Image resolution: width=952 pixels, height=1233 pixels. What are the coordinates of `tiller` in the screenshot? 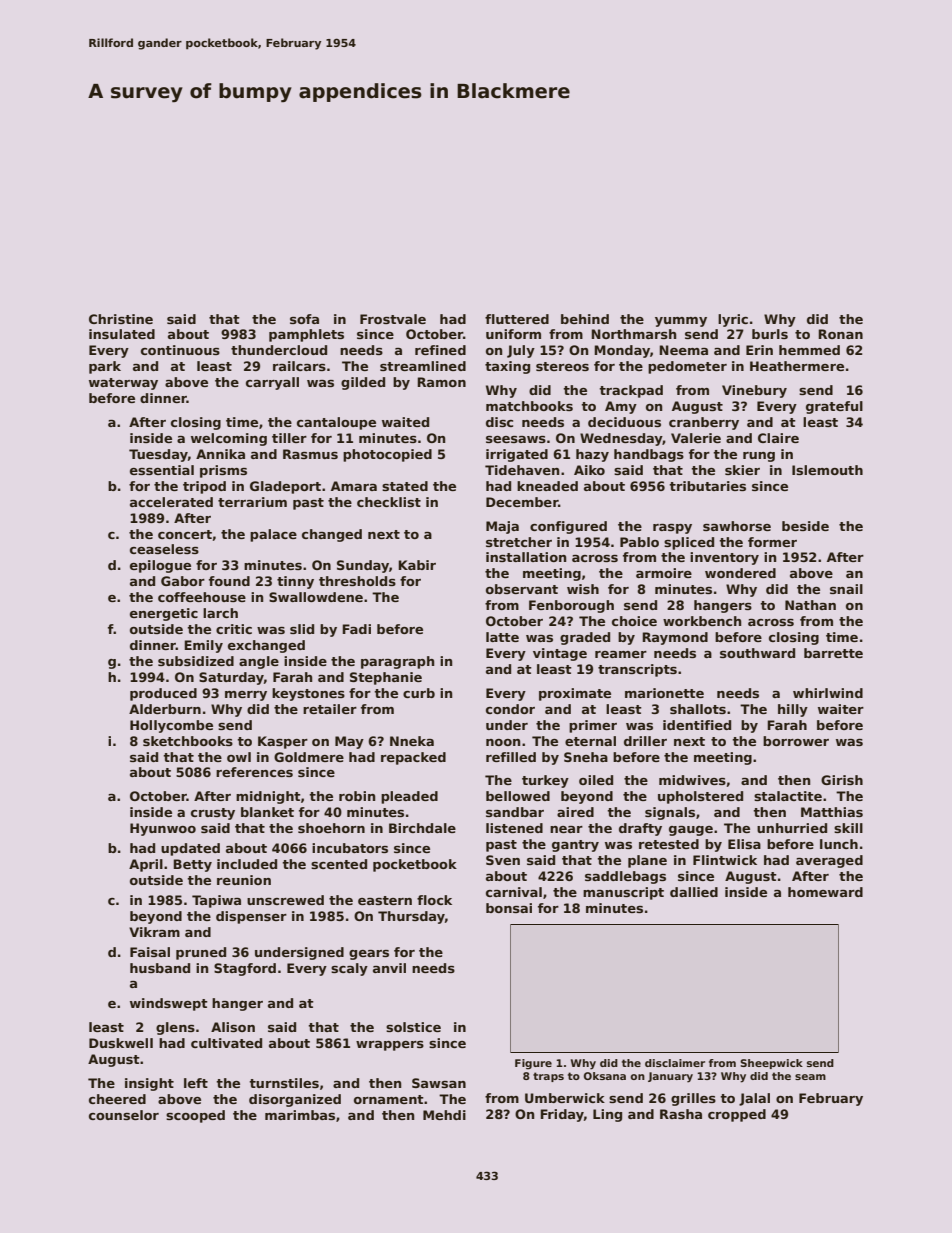 It's located at (289, 438).
